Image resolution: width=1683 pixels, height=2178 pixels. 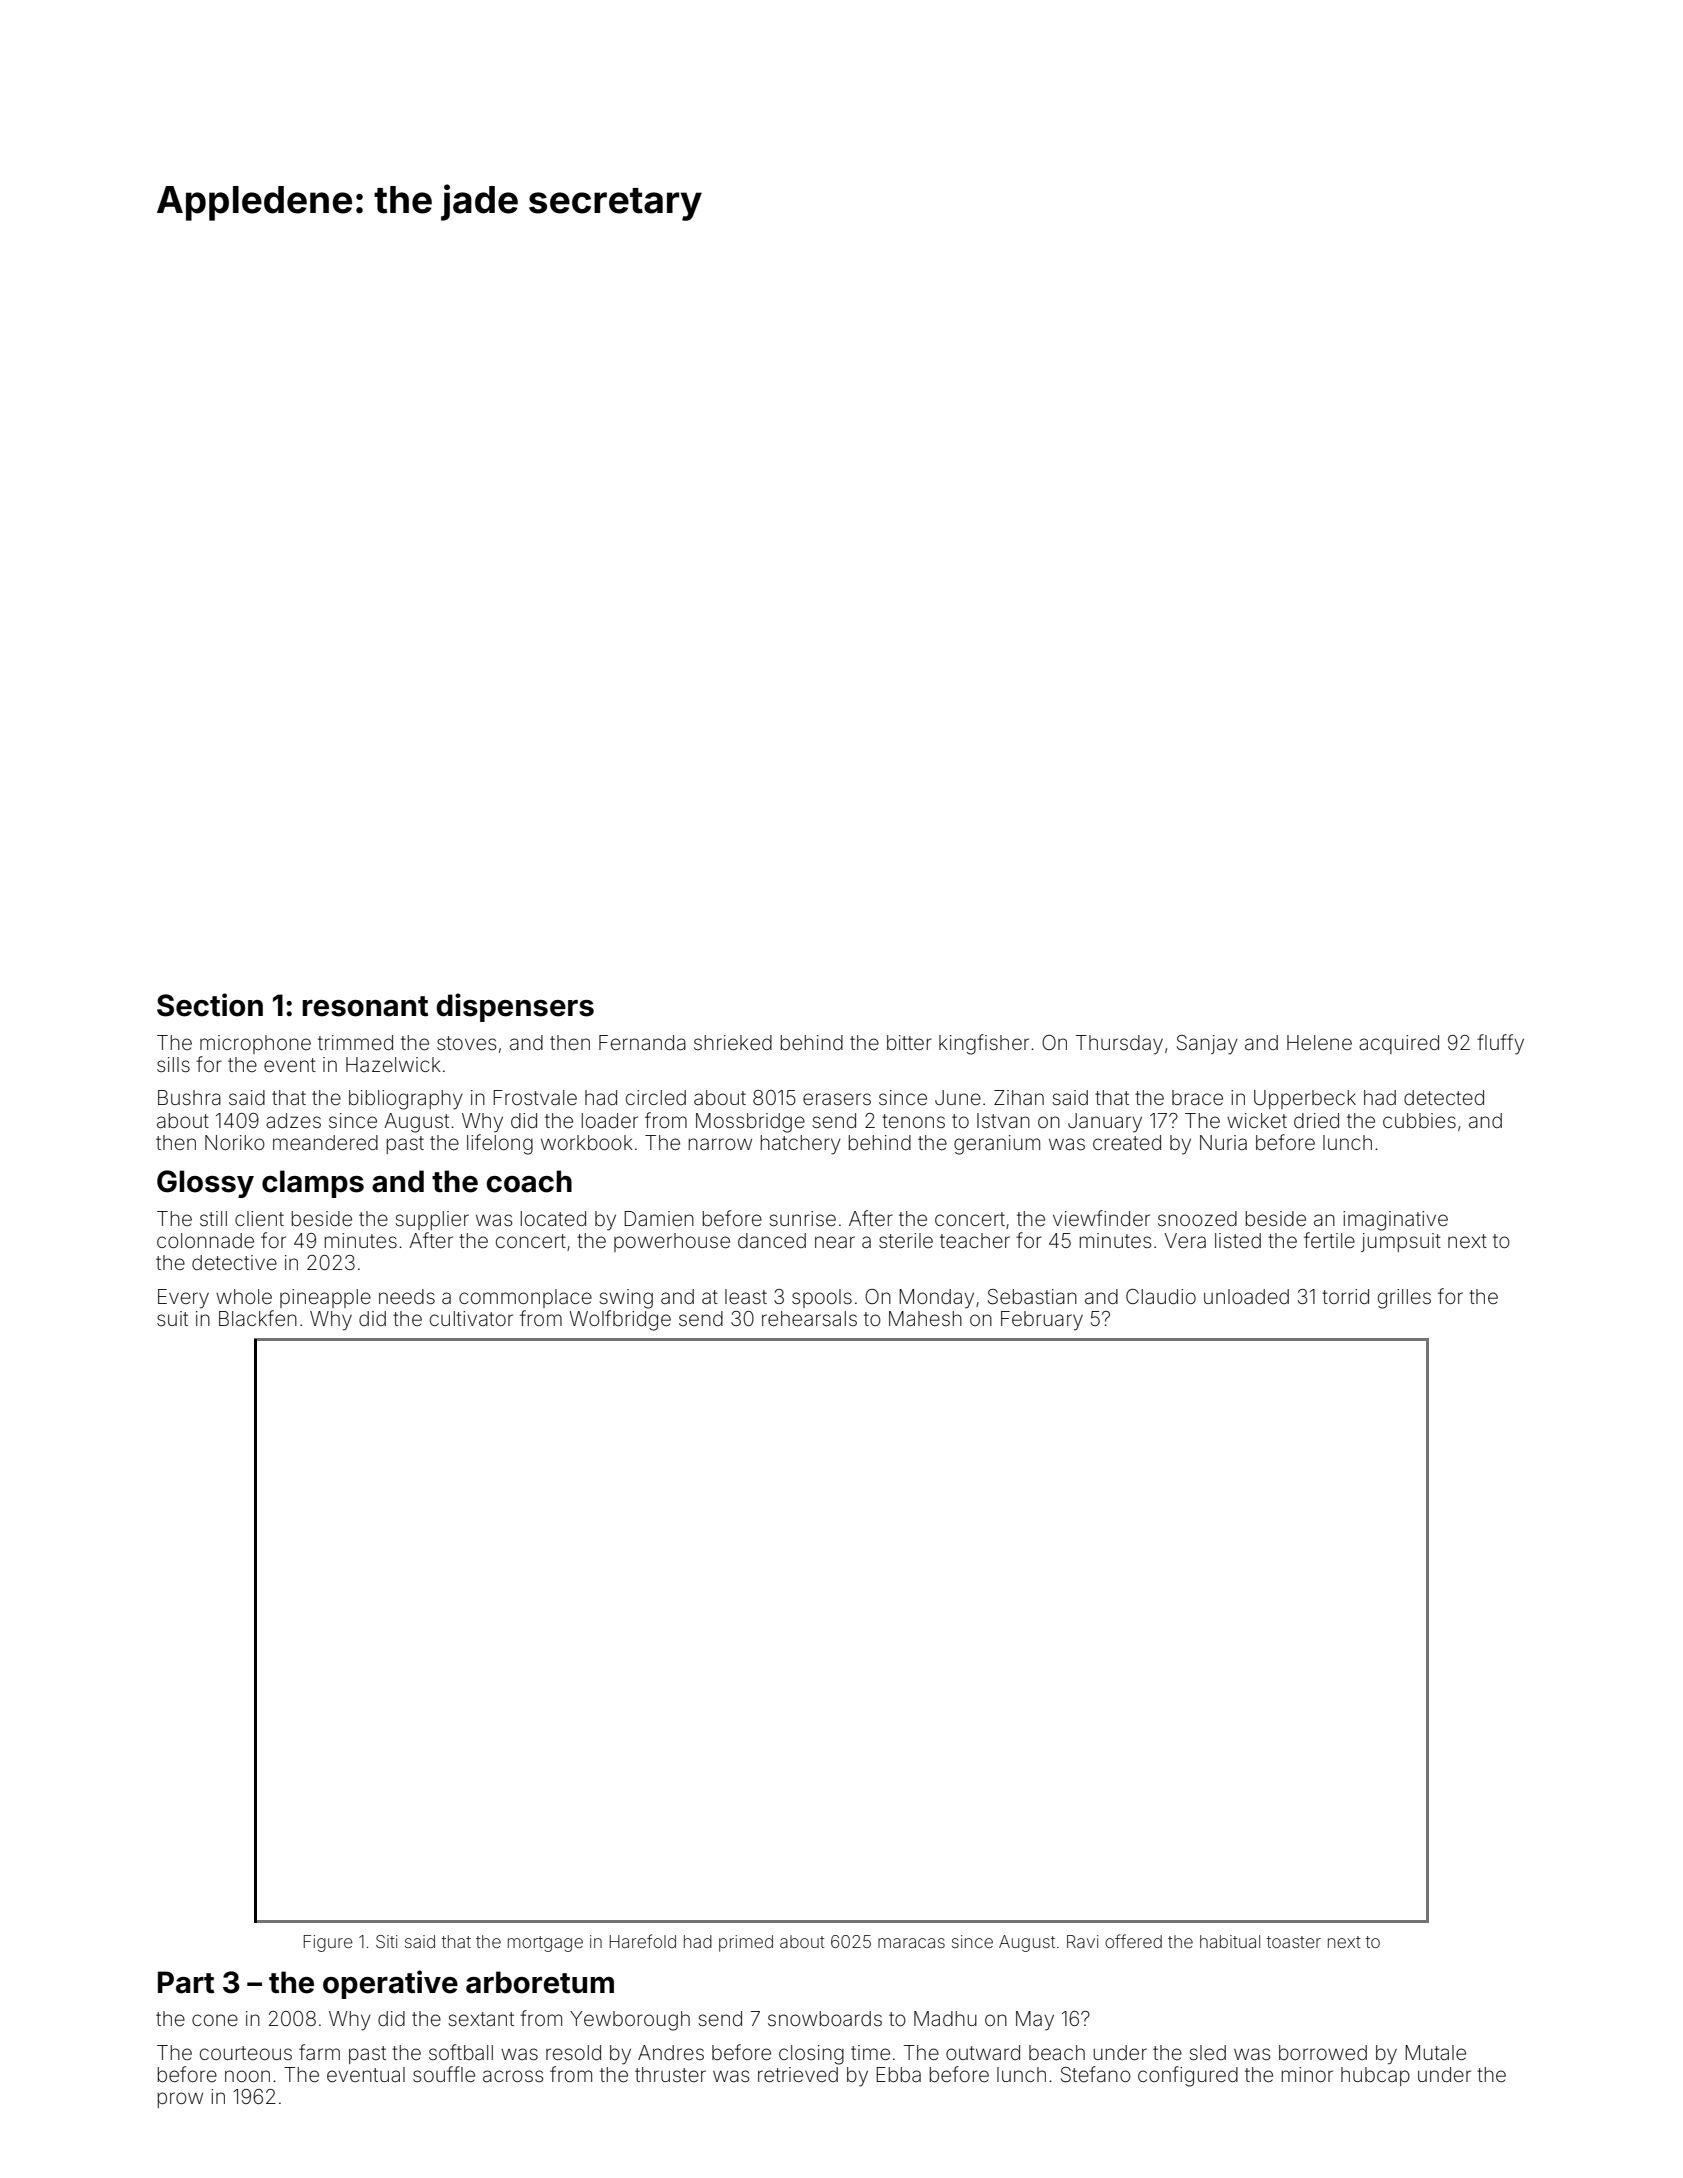 I want to click on fluffy, so click(x=1500, y=1044).
